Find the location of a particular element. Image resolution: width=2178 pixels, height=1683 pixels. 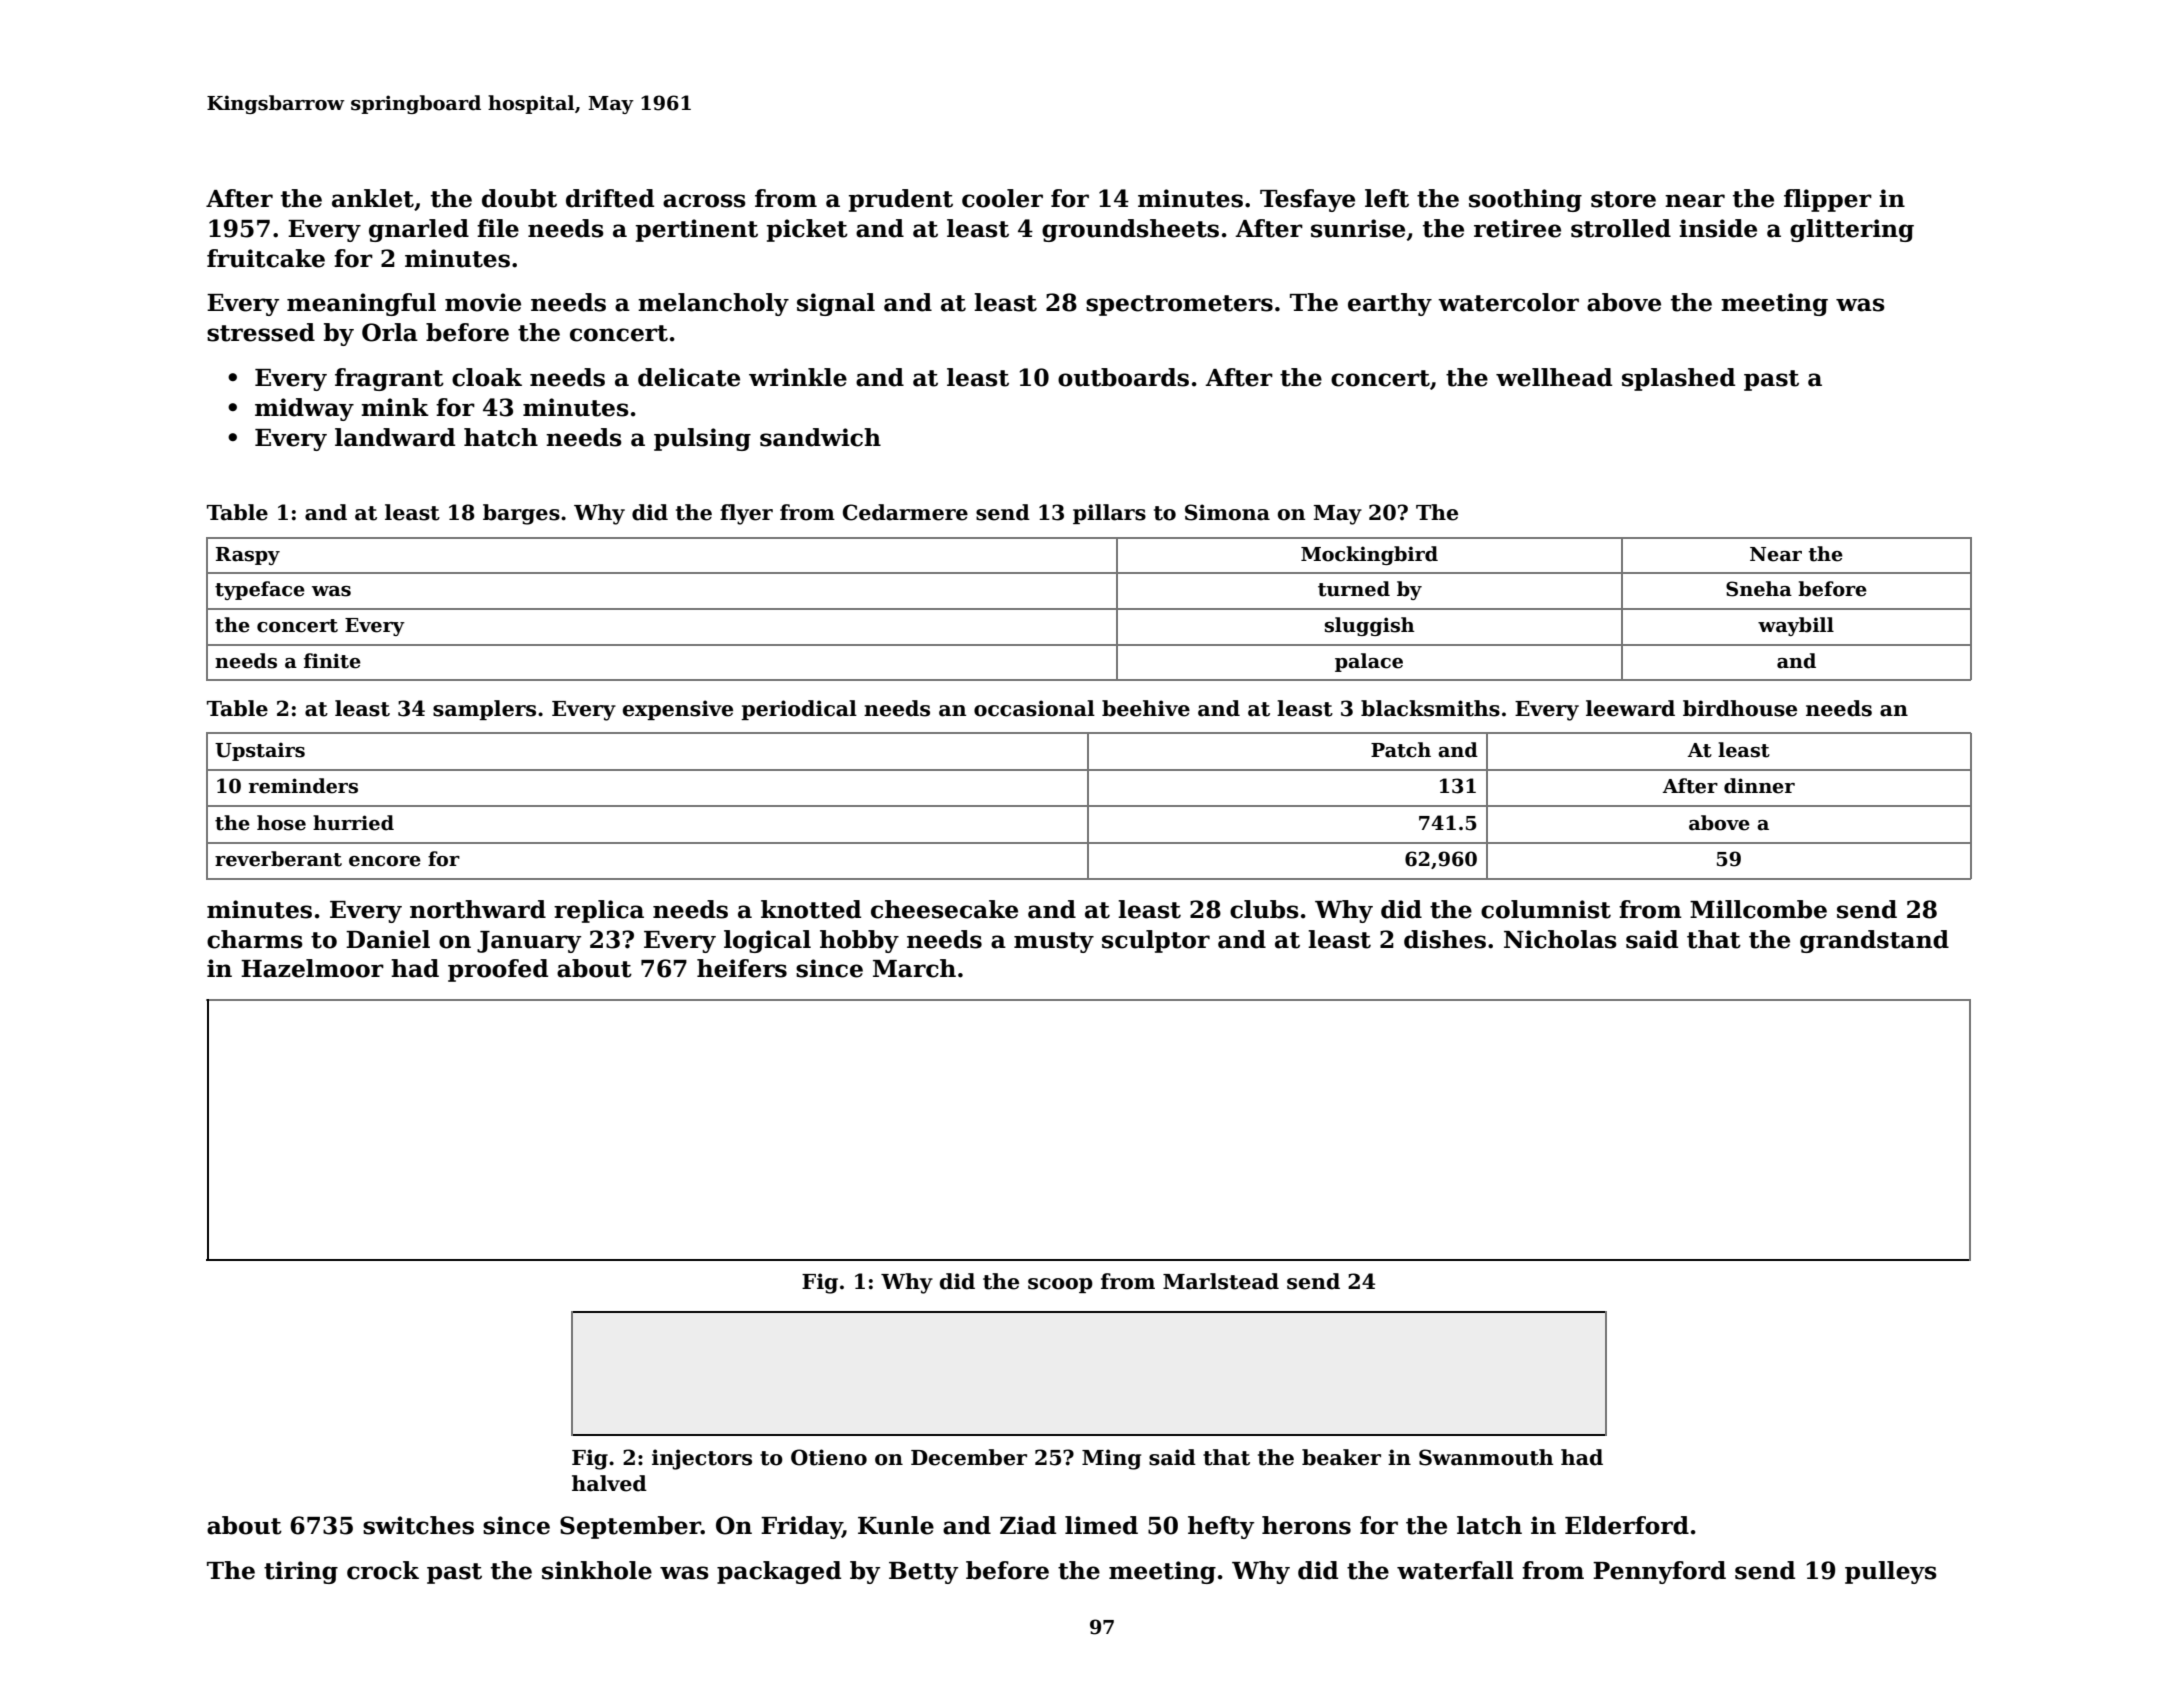

anklet is located at coordinates (373, 198).
